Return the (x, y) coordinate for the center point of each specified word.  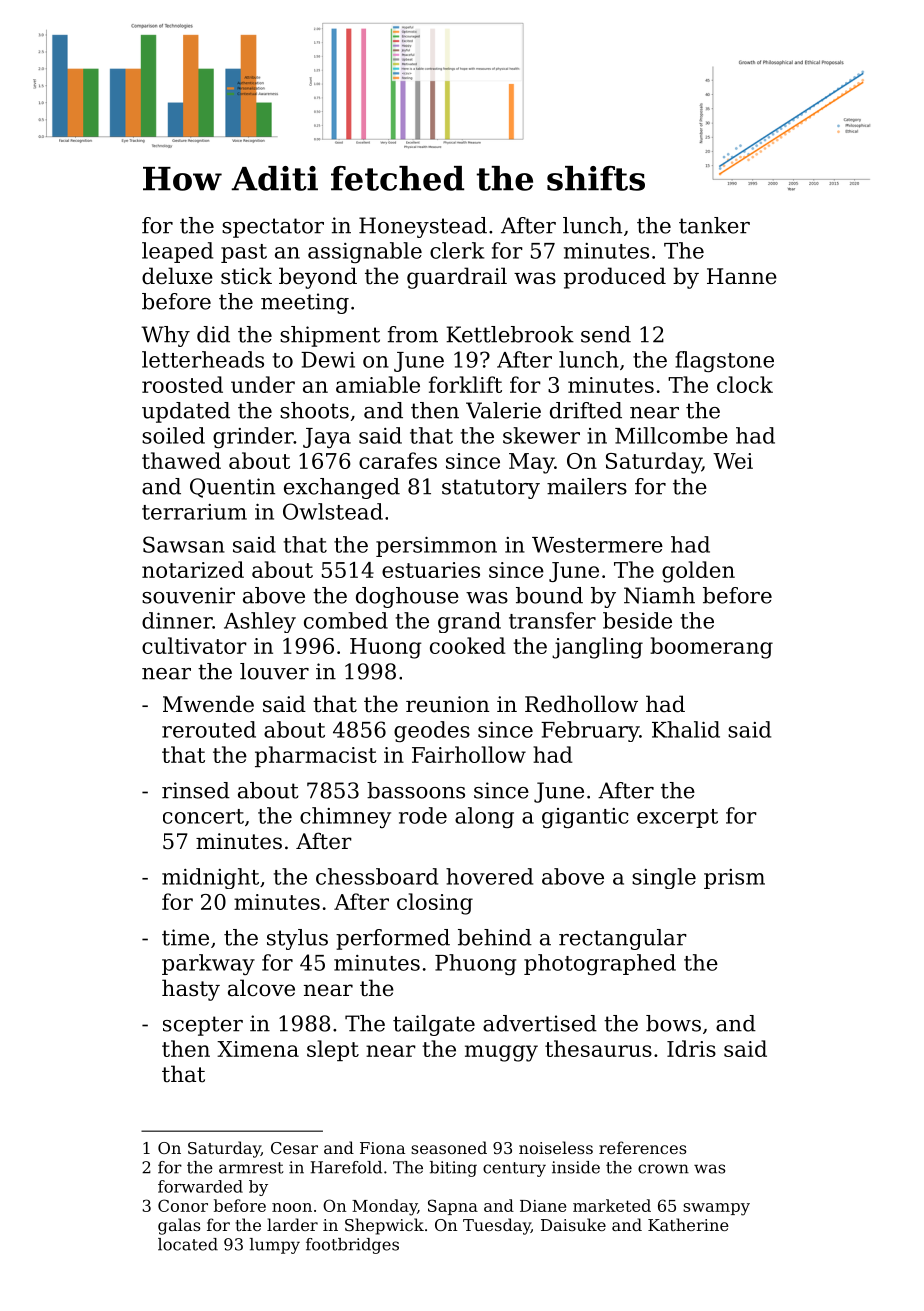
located (188, 1244)
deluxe (177, 276)
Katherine (688, 1224)
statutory (491, 489)
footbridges (352, 1246)
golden (698, 572)
